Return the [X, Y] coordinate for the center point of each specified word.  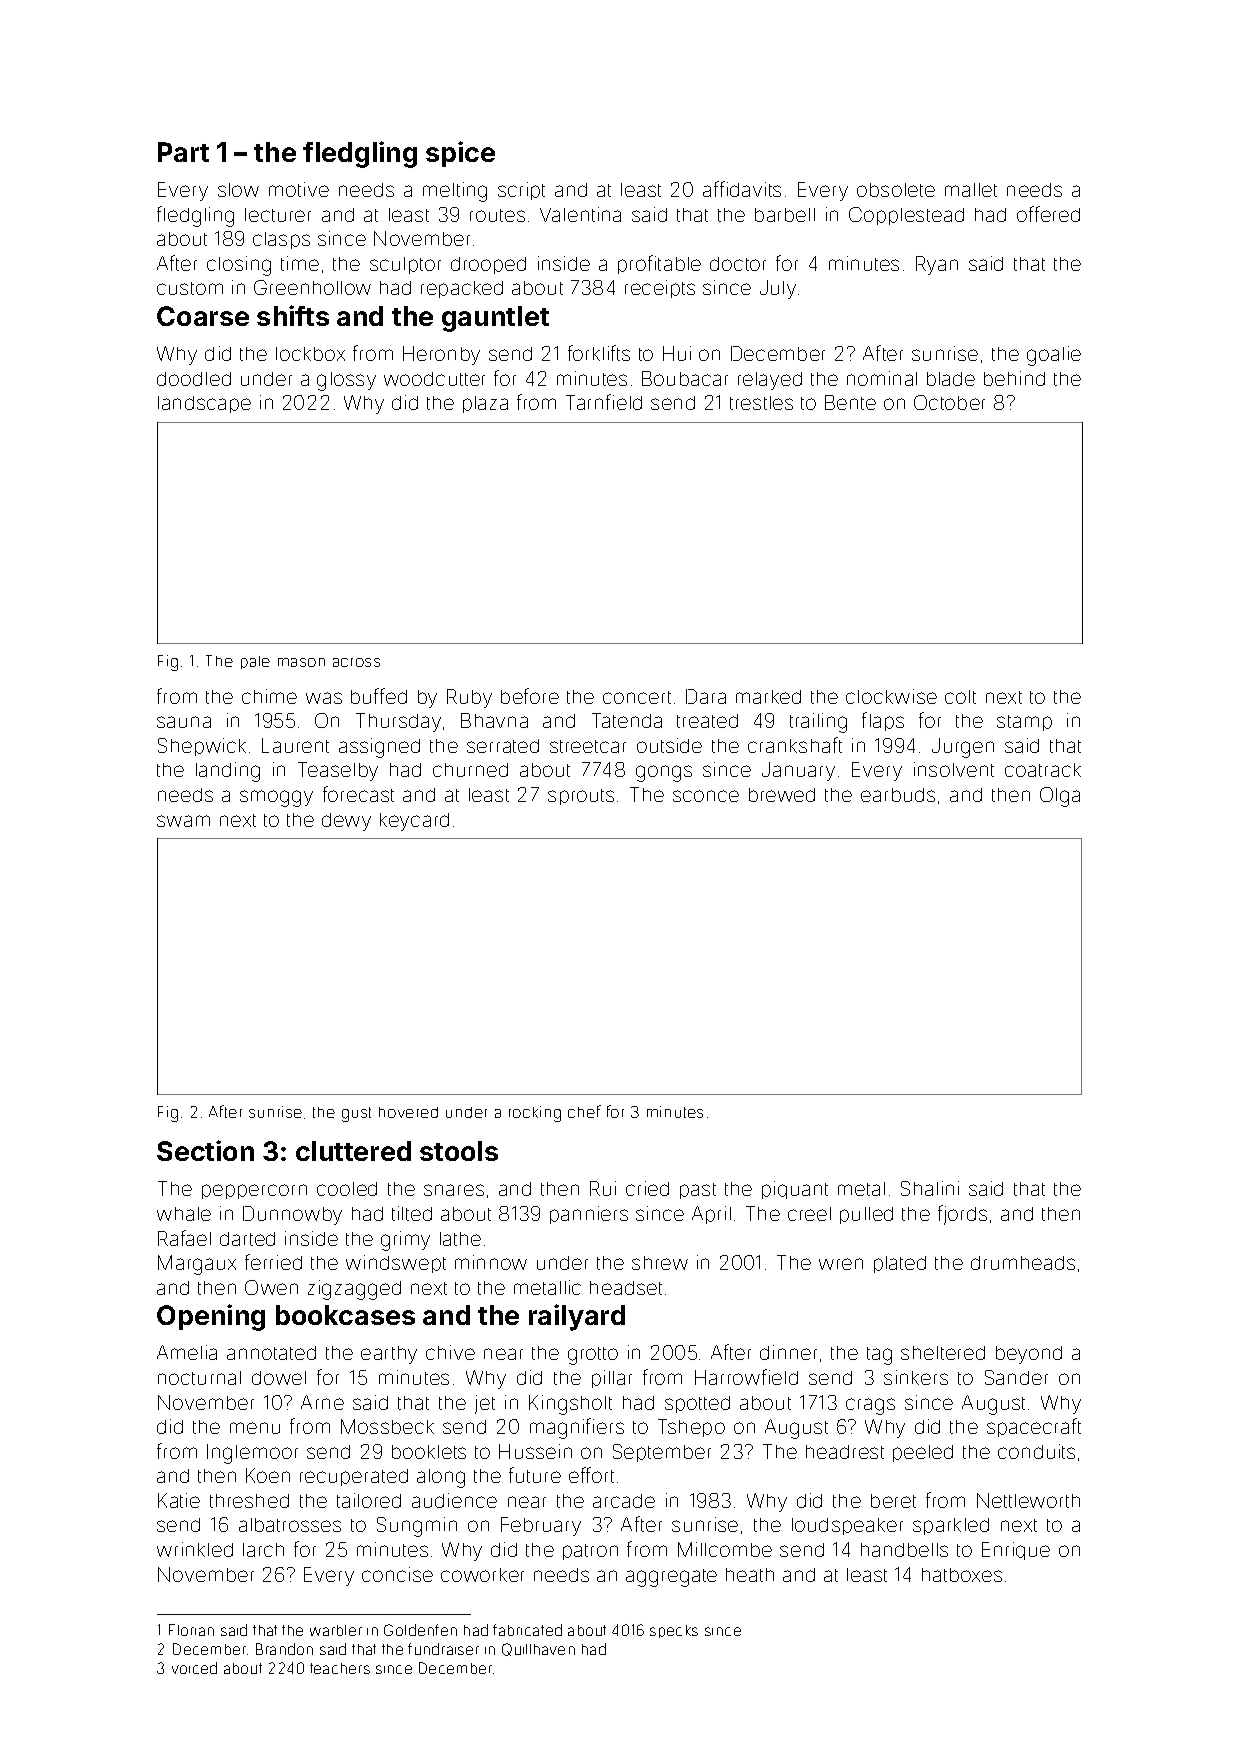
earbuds [898, 795]
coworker [482, 1575]
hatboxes [962, 1575]
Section [205, 1150]
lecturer [278, 215]
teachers [340, 1668]
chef [584, 1111]
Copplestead [906, 216]
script [521, 191]
